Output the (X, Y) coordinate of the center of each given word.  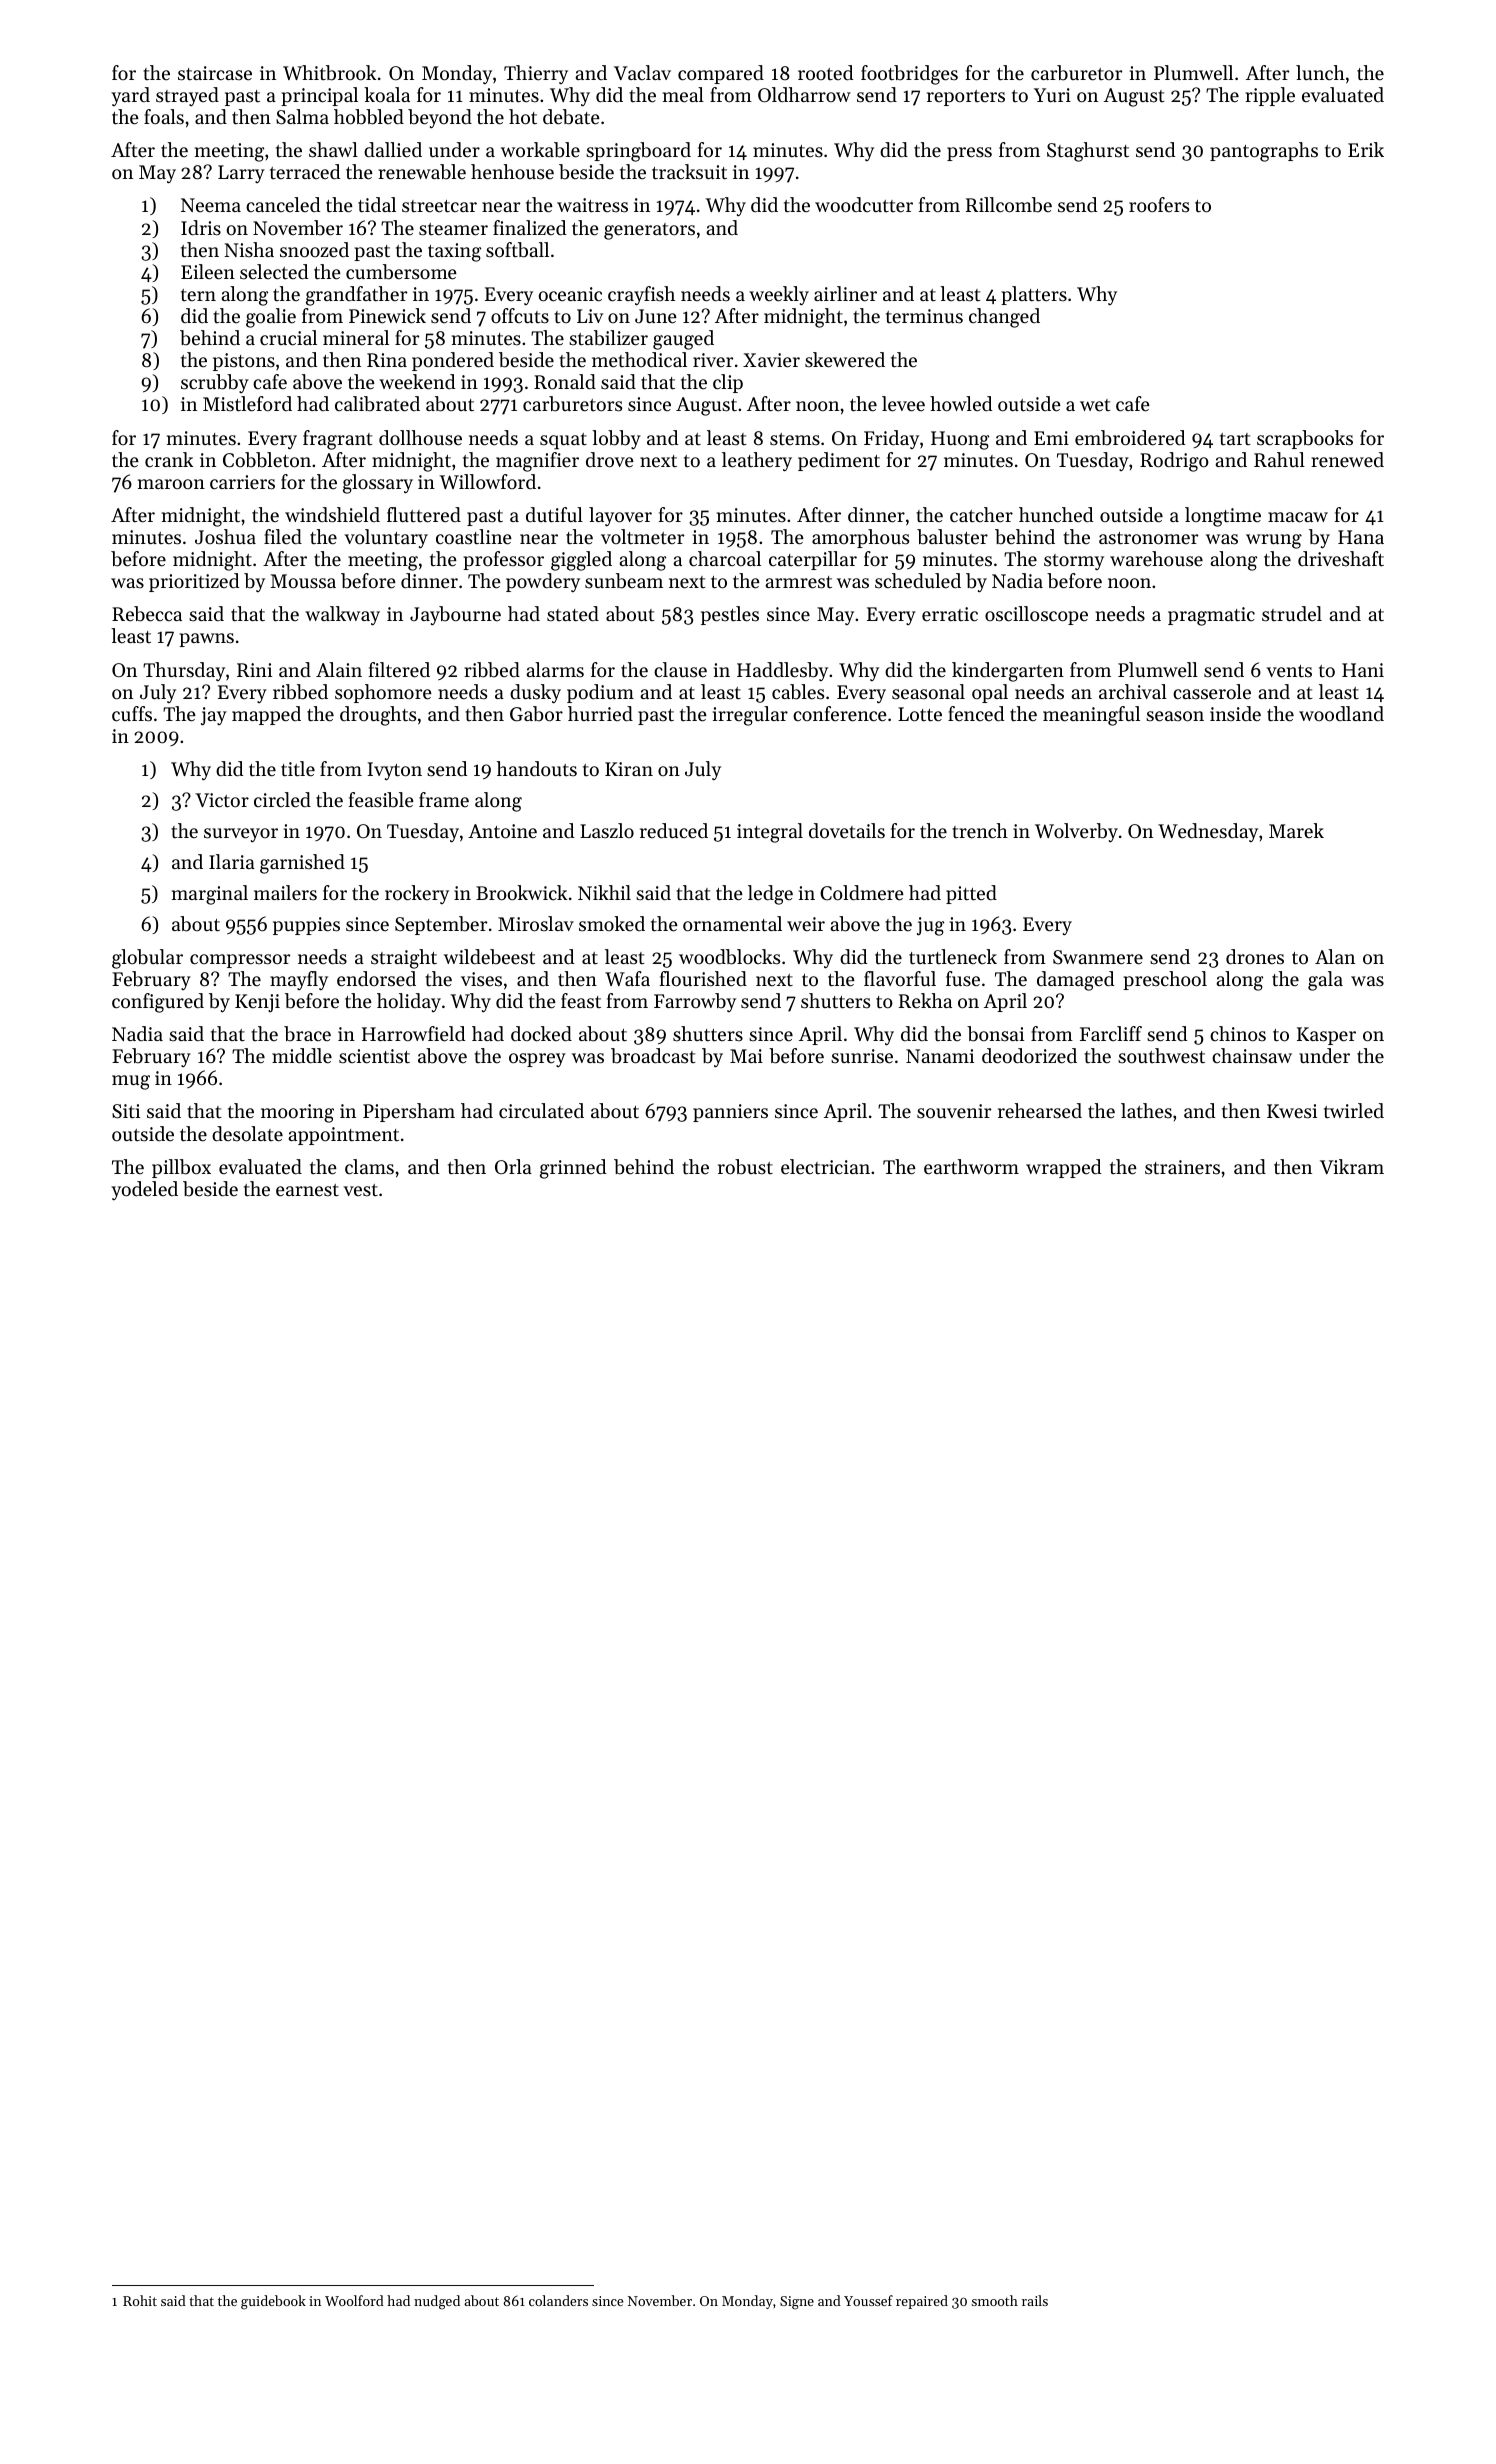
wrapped (1063, 1168)
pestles (730, 615)
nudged (437, 2302)
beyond (440, 118)
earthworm (971, 1167)
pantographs (1264, 152)
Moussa (303, 581)
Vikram (1352, 1166)
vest (361, 1190)
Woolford (354, 2300)
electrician (825, 1167)
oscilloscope (1036, 615)
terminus (924, 316)
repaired (922, 2302)
